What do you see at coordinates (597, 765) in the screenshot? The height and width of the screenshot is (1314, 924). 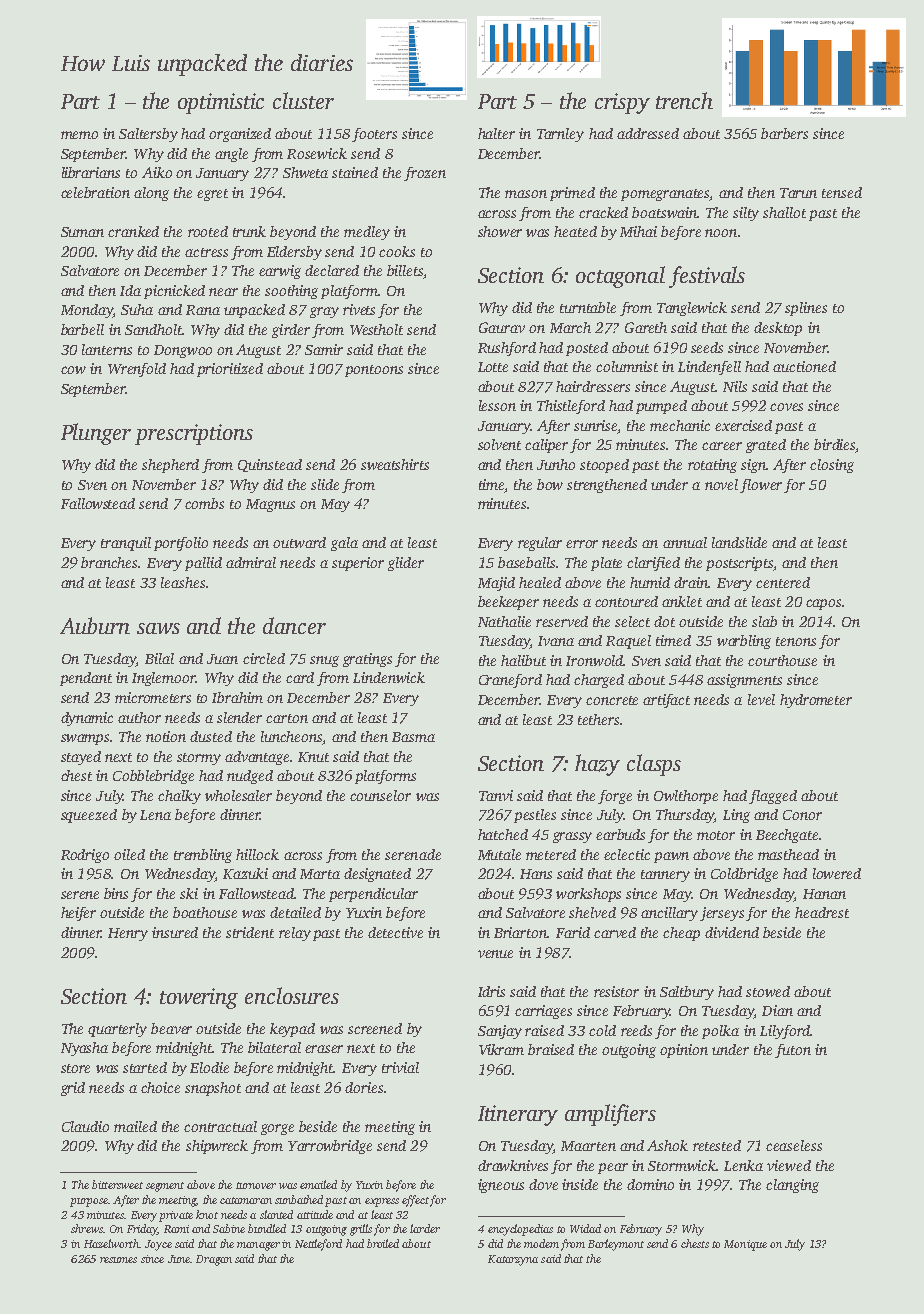 I see `hazy` at bounding box center [597, 765].
